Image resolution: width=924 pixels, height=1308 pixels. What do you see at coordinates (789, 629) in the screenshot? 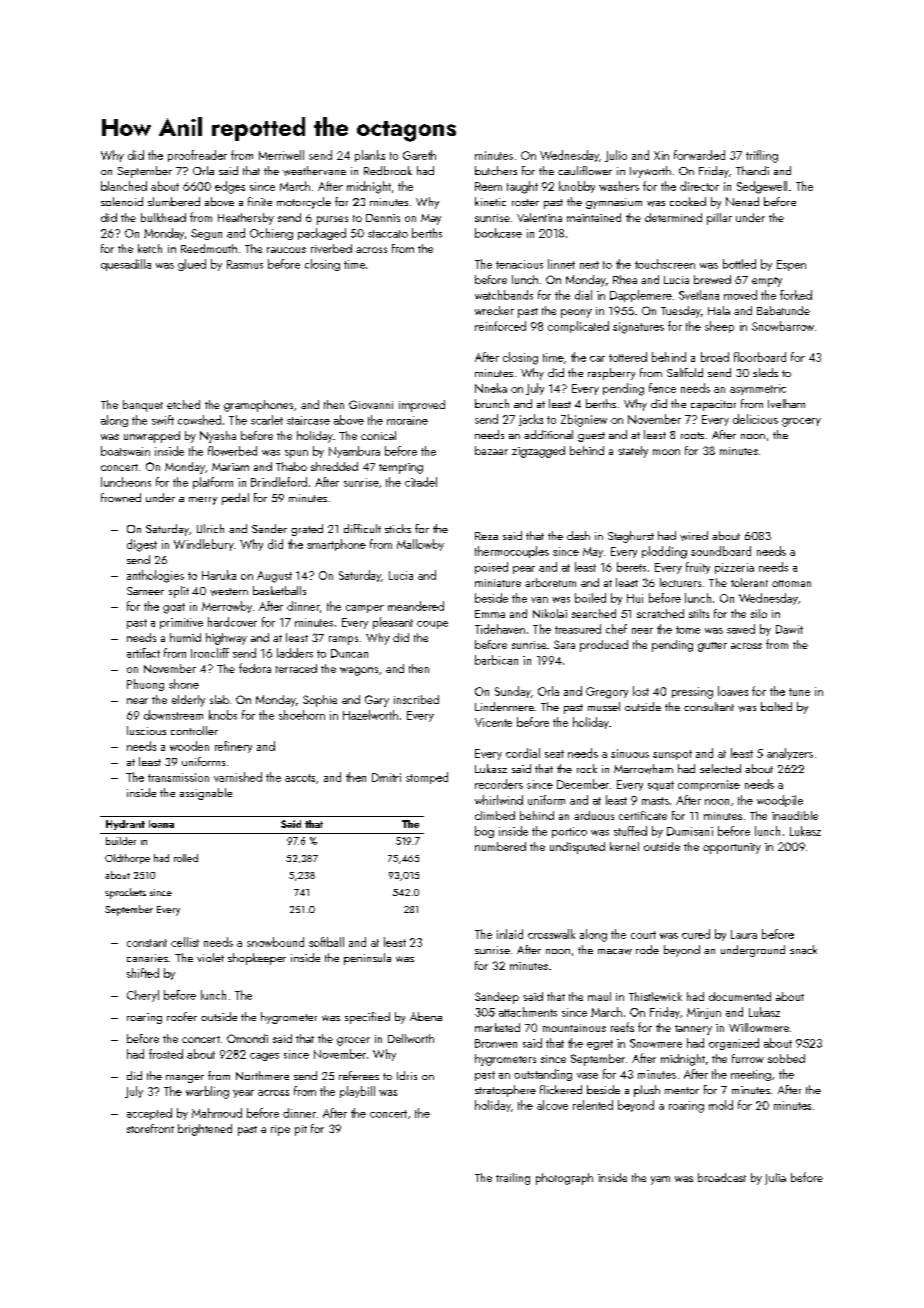
I see `Dawit` at bounding box center [789, 629].
